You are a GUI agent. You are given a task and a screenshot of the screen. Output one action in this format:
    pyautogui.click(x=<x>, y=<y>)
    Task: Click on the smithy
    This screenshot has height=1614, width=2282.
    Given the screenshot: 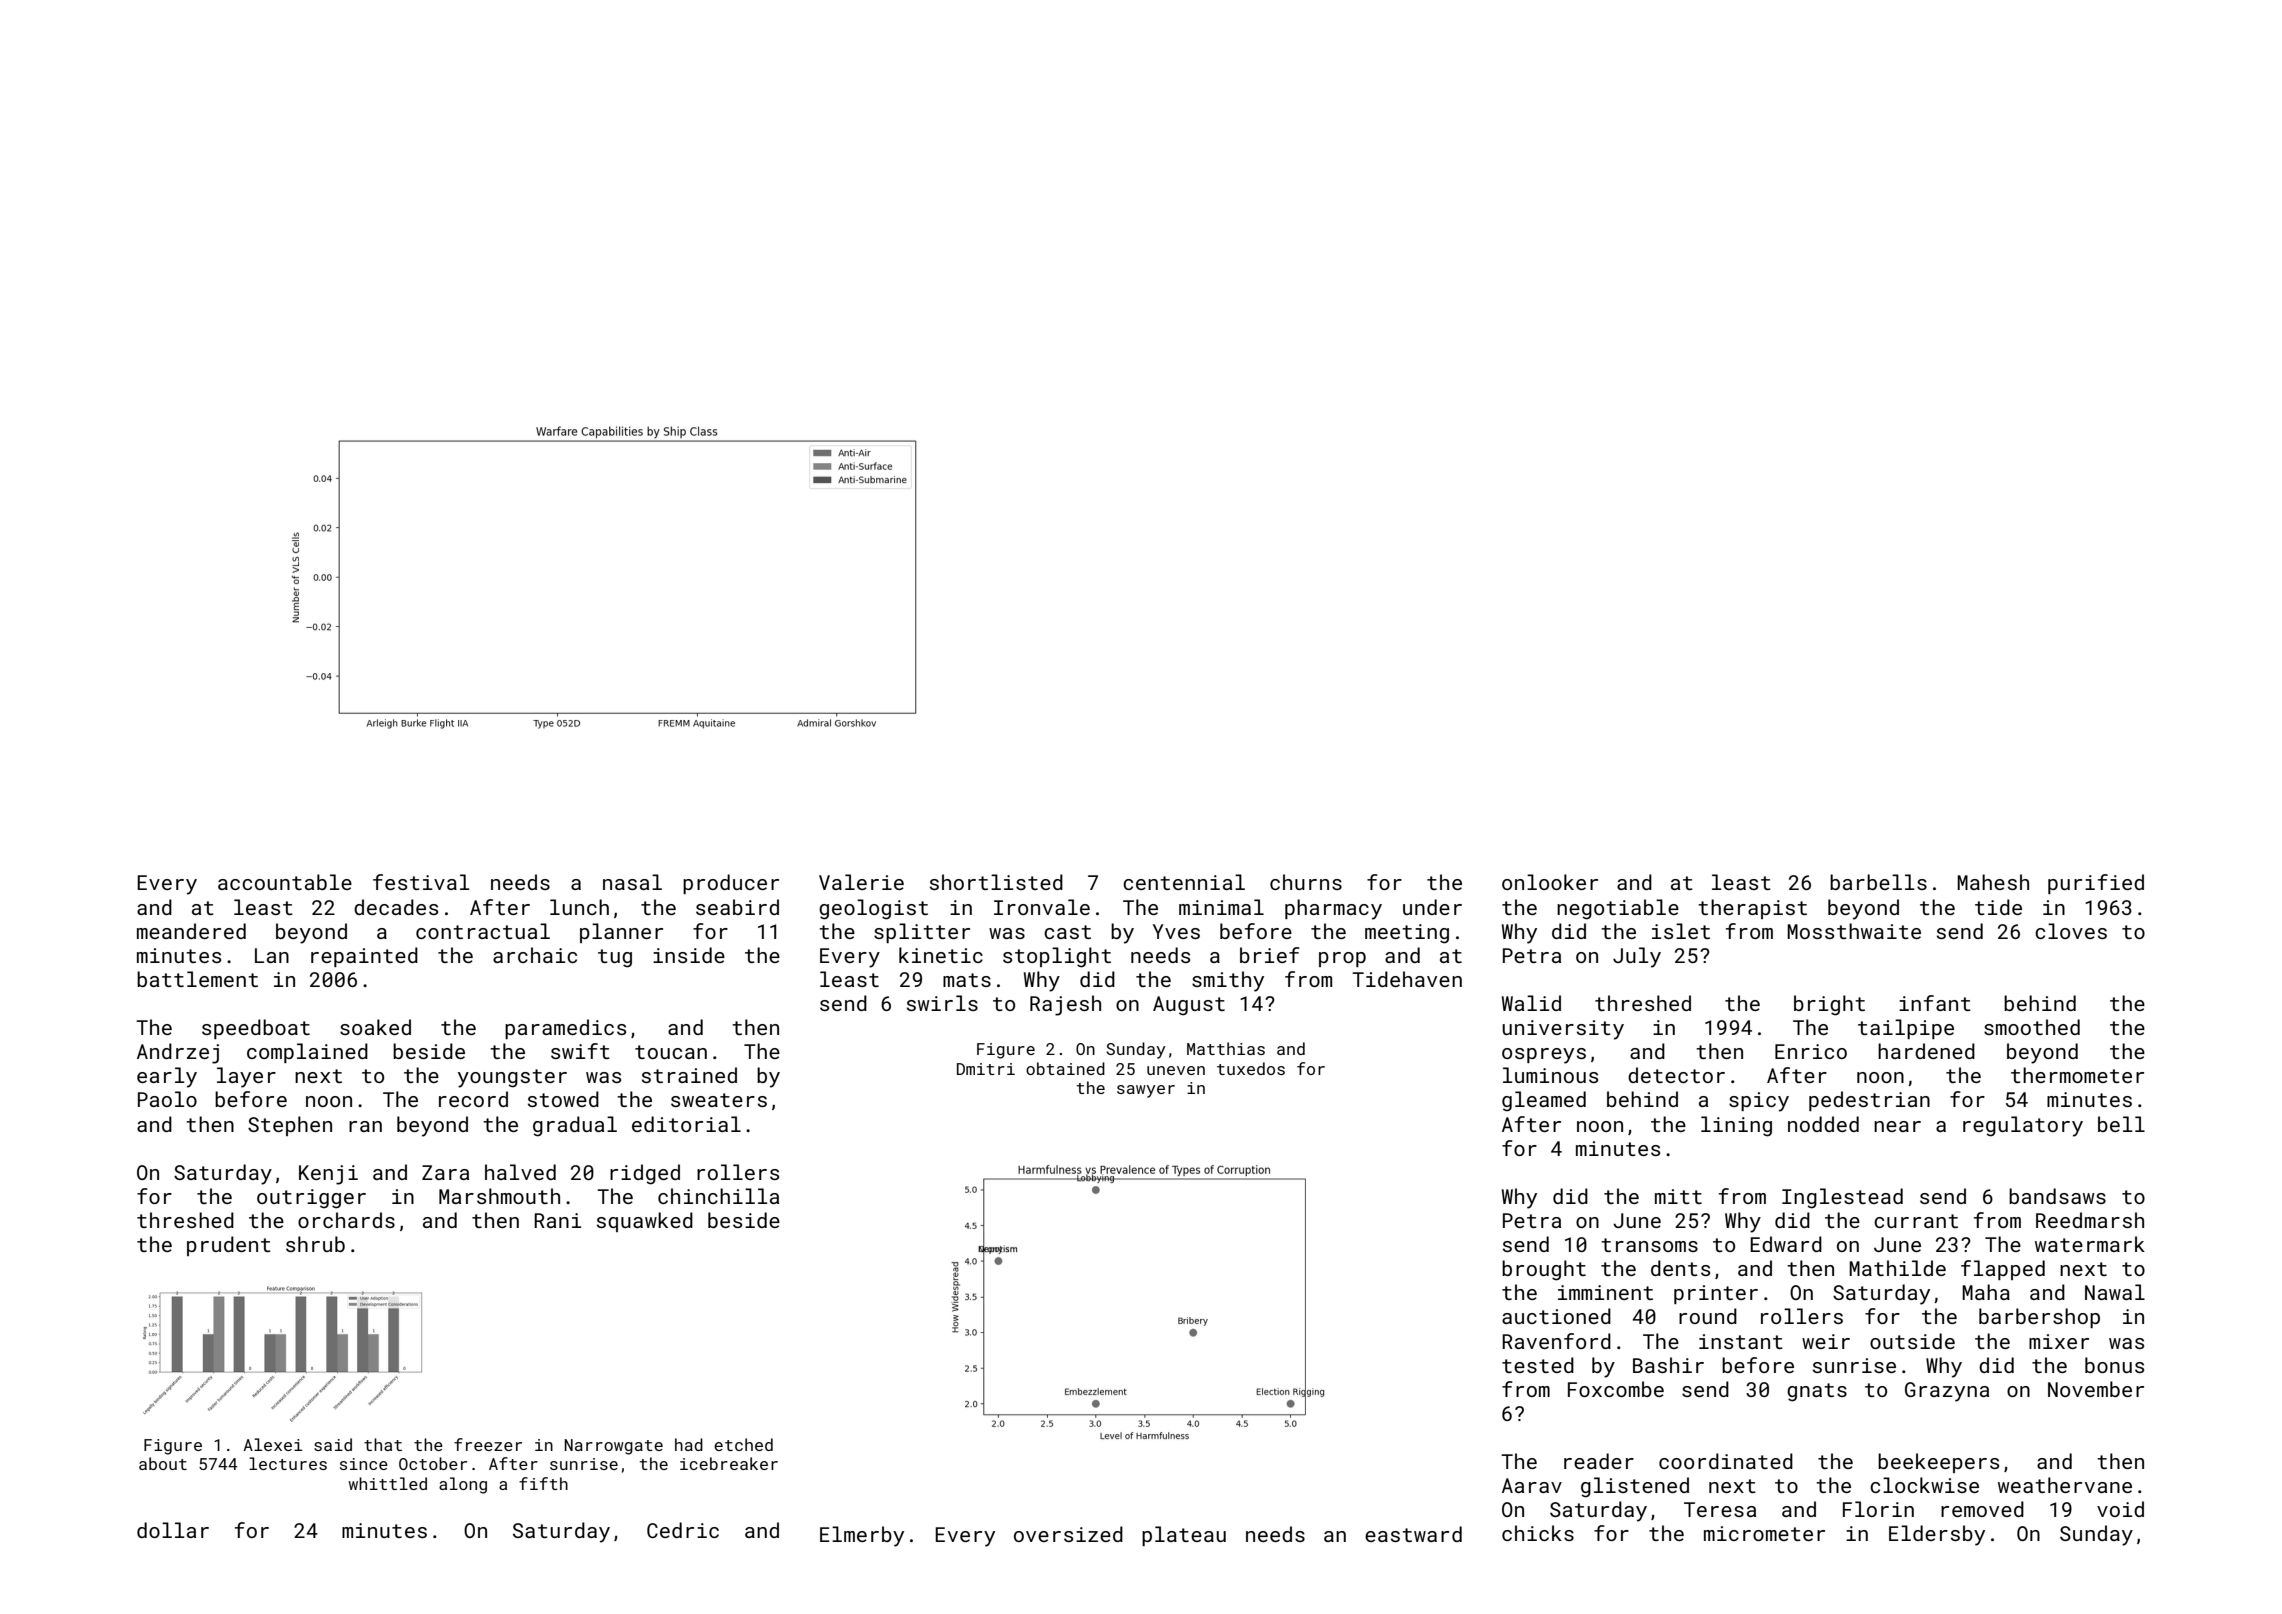 What is the action you would take?
    pyautogui.click(x=1228, y=981)
